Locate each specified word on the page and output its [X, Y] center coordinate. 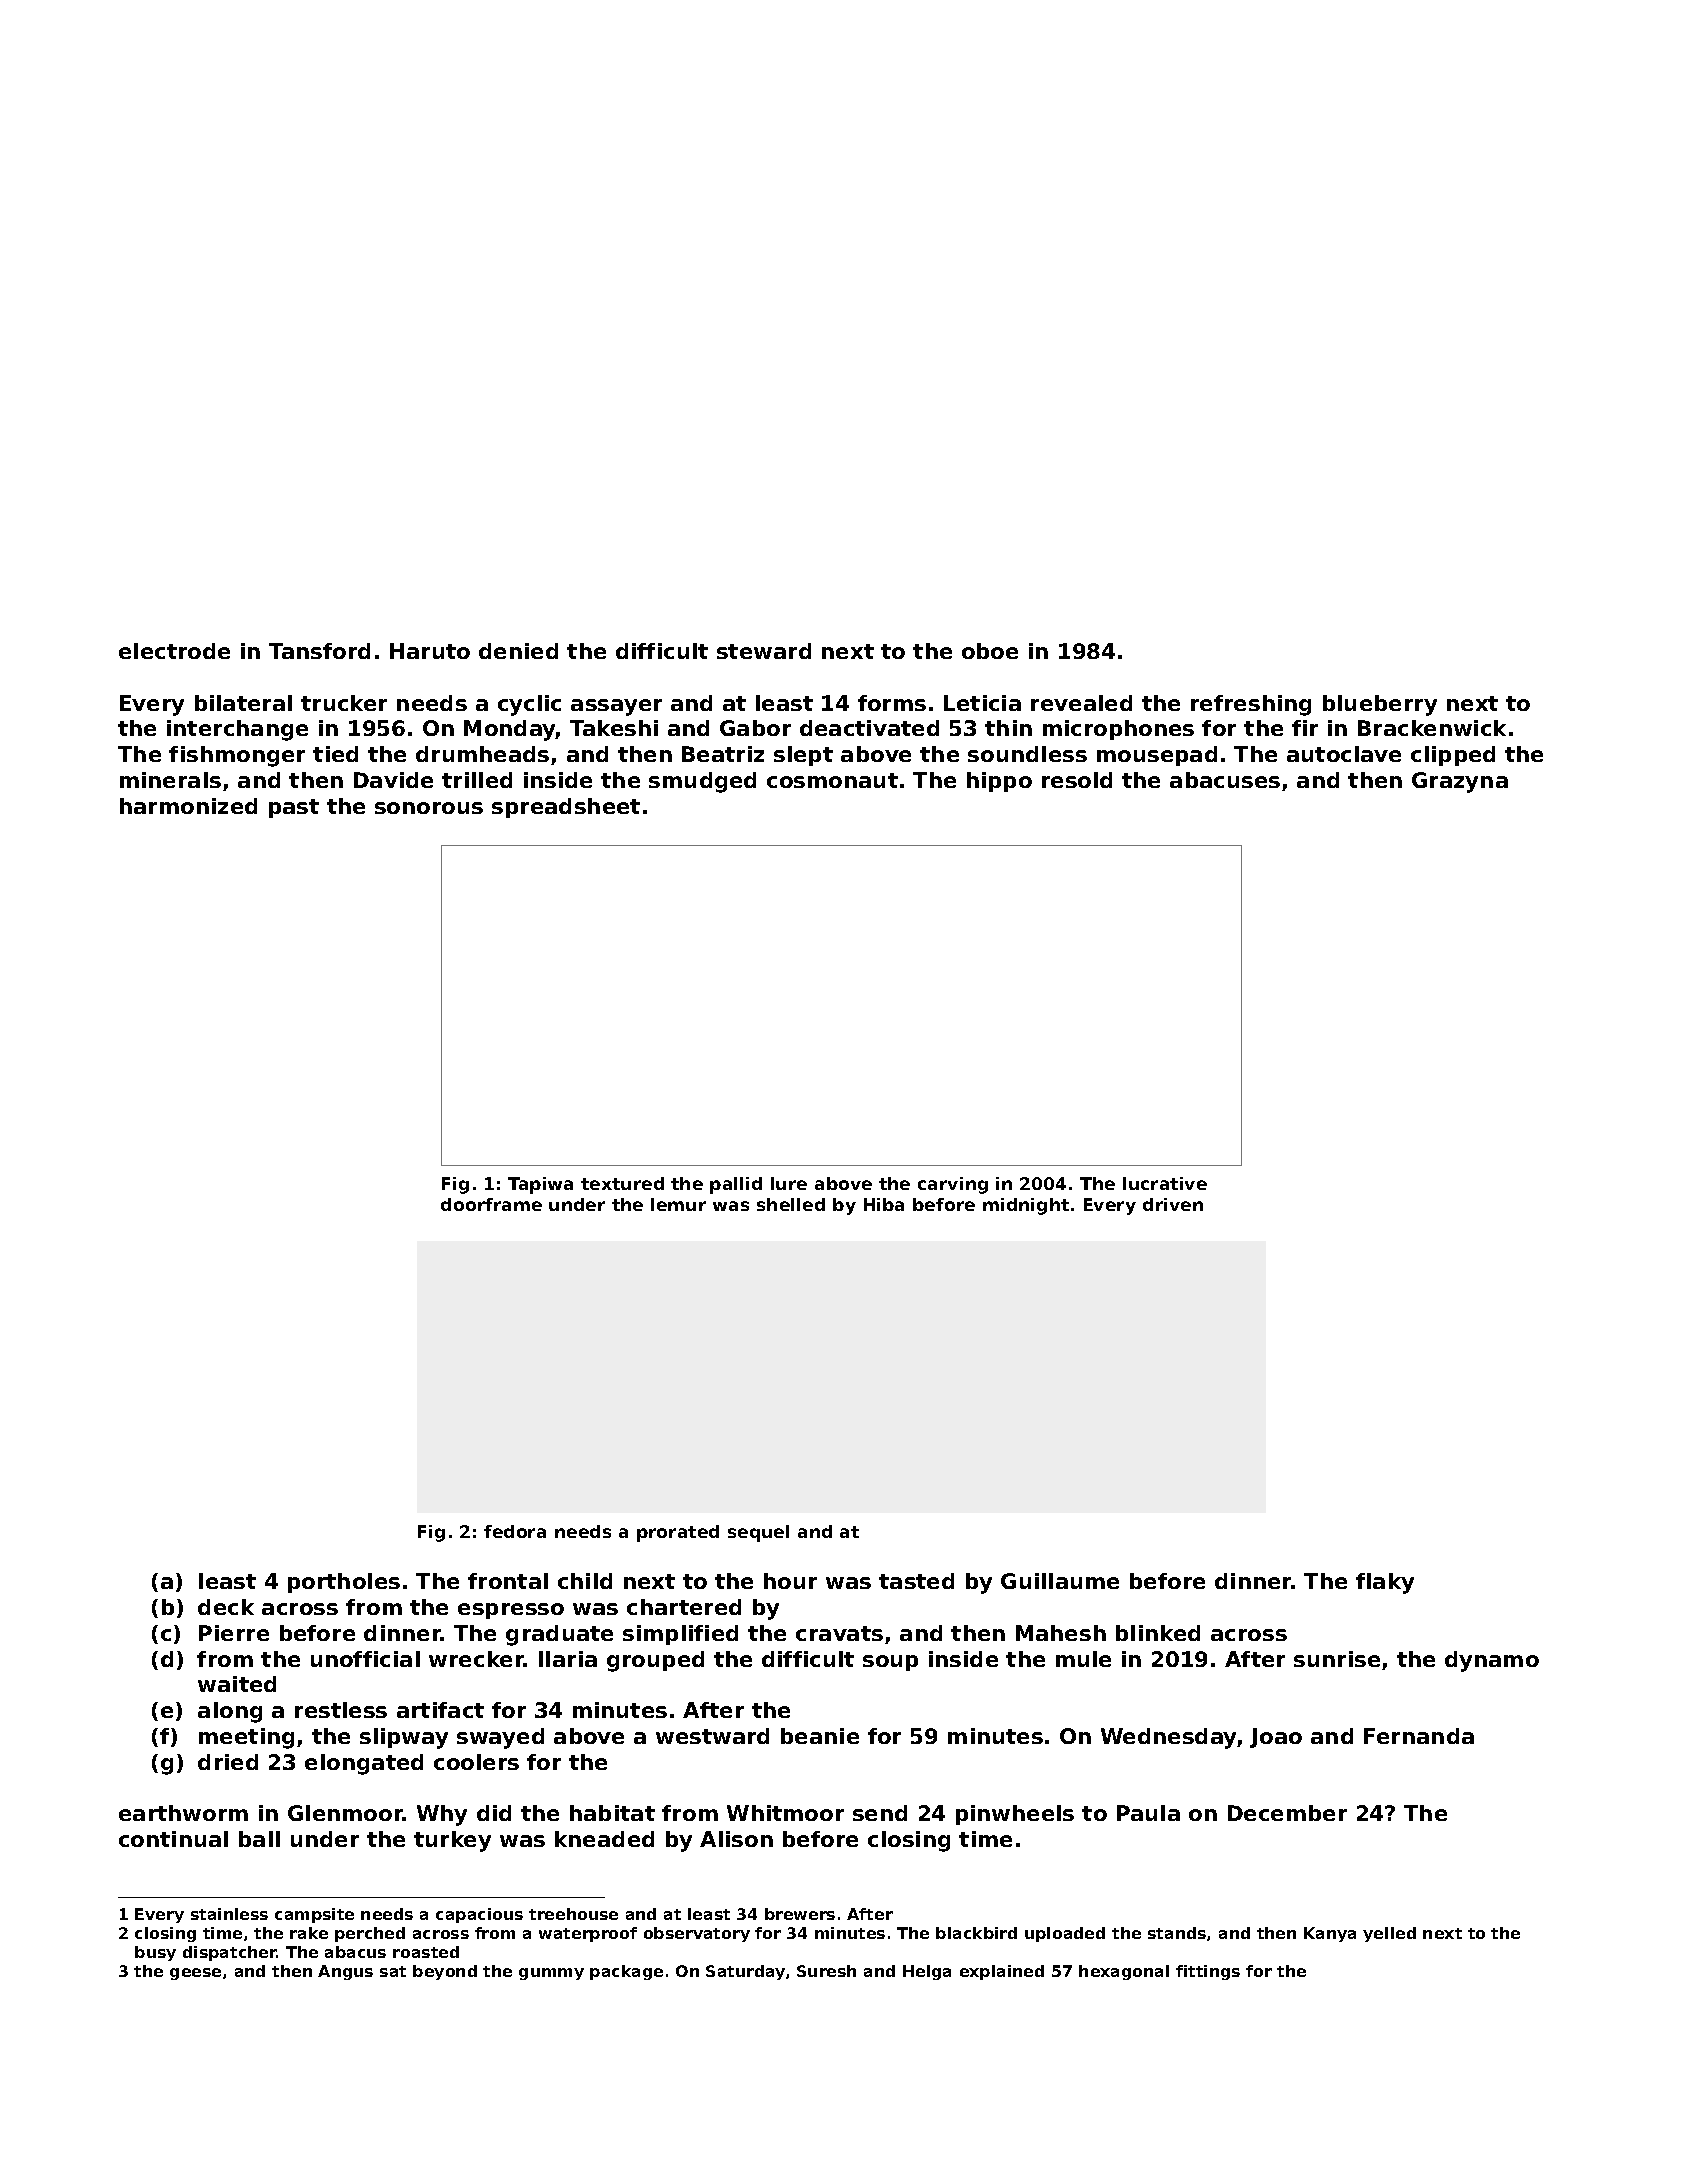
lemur [678, 1204]
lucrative [1165, 1183]
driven [1173, 1204]
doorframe [491, 1204]
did [494, 1813]
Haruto [430, 651]
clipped [1453, 756]
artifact [440, 1710]
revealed [1081, 703]
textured [622, 1183]
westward [712, 1736]
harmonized [188, 806]
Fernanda [1419, 1736]
